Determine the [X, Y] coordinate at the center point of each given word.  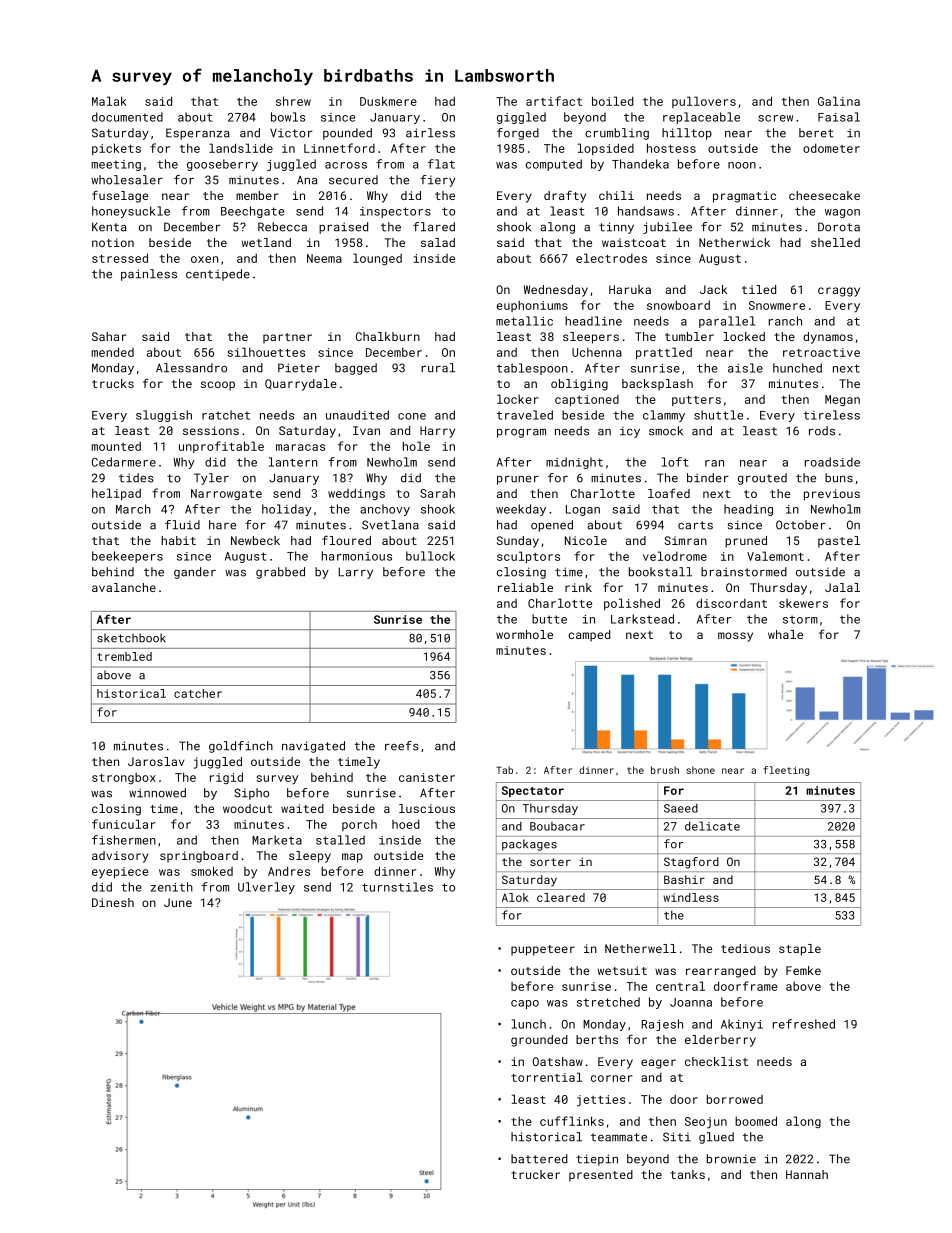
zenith [172, 887]
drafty [565, 196]
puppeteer [543, 950]
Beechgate [252, 212]
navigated [313, 747]
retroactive [821, 352]
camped [589, 636]
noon [742, 165]
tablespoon [532, 369]
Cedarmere [124, 462]
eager [658, 1064]
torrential [546, 1077]
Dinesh [113, 902]
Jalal [842, 587]
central [680, 986]
